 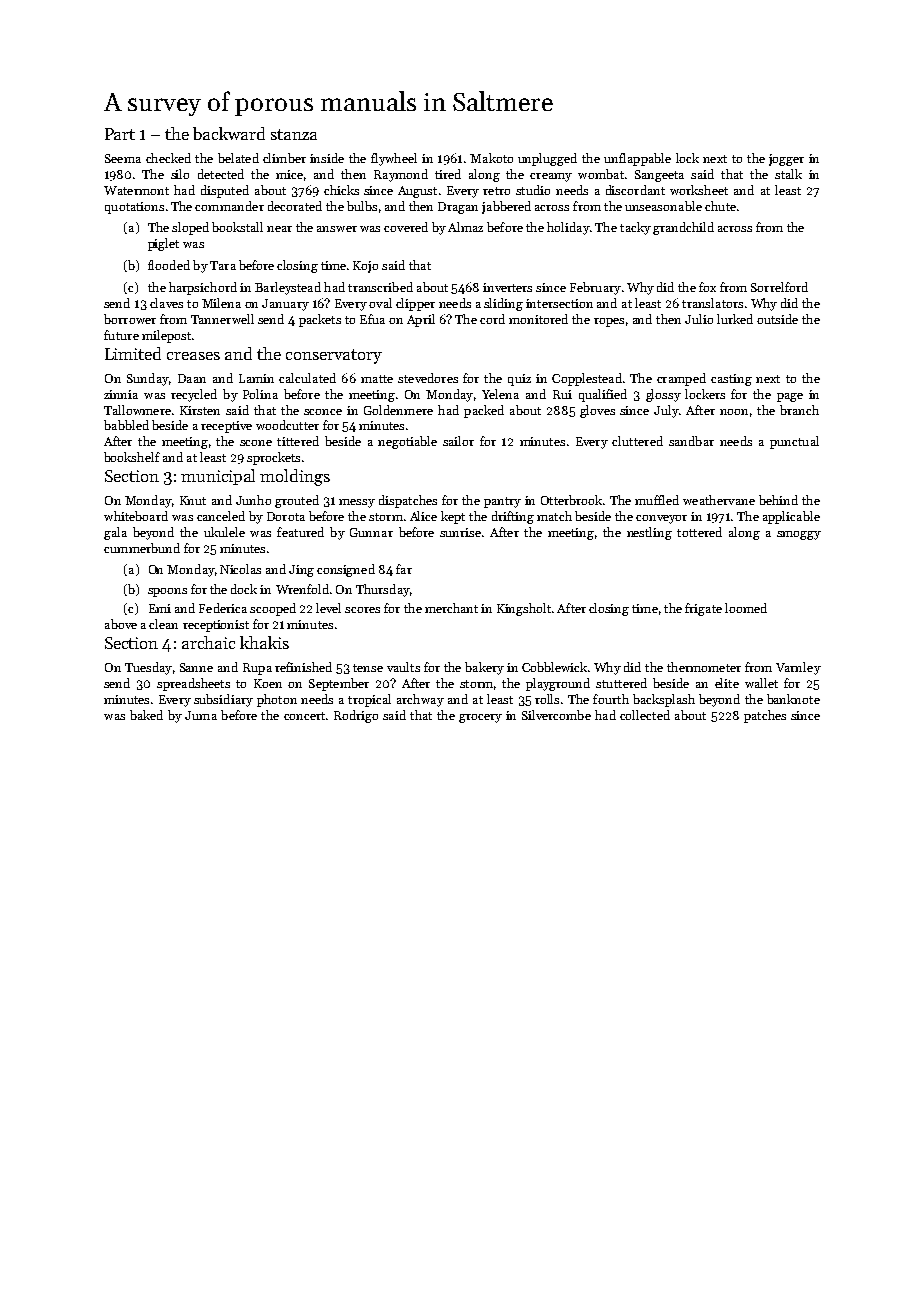 What do you see at coordinates (356, 716) in the image?
I see `Rodrigo` at bounding box center [356, 716].
